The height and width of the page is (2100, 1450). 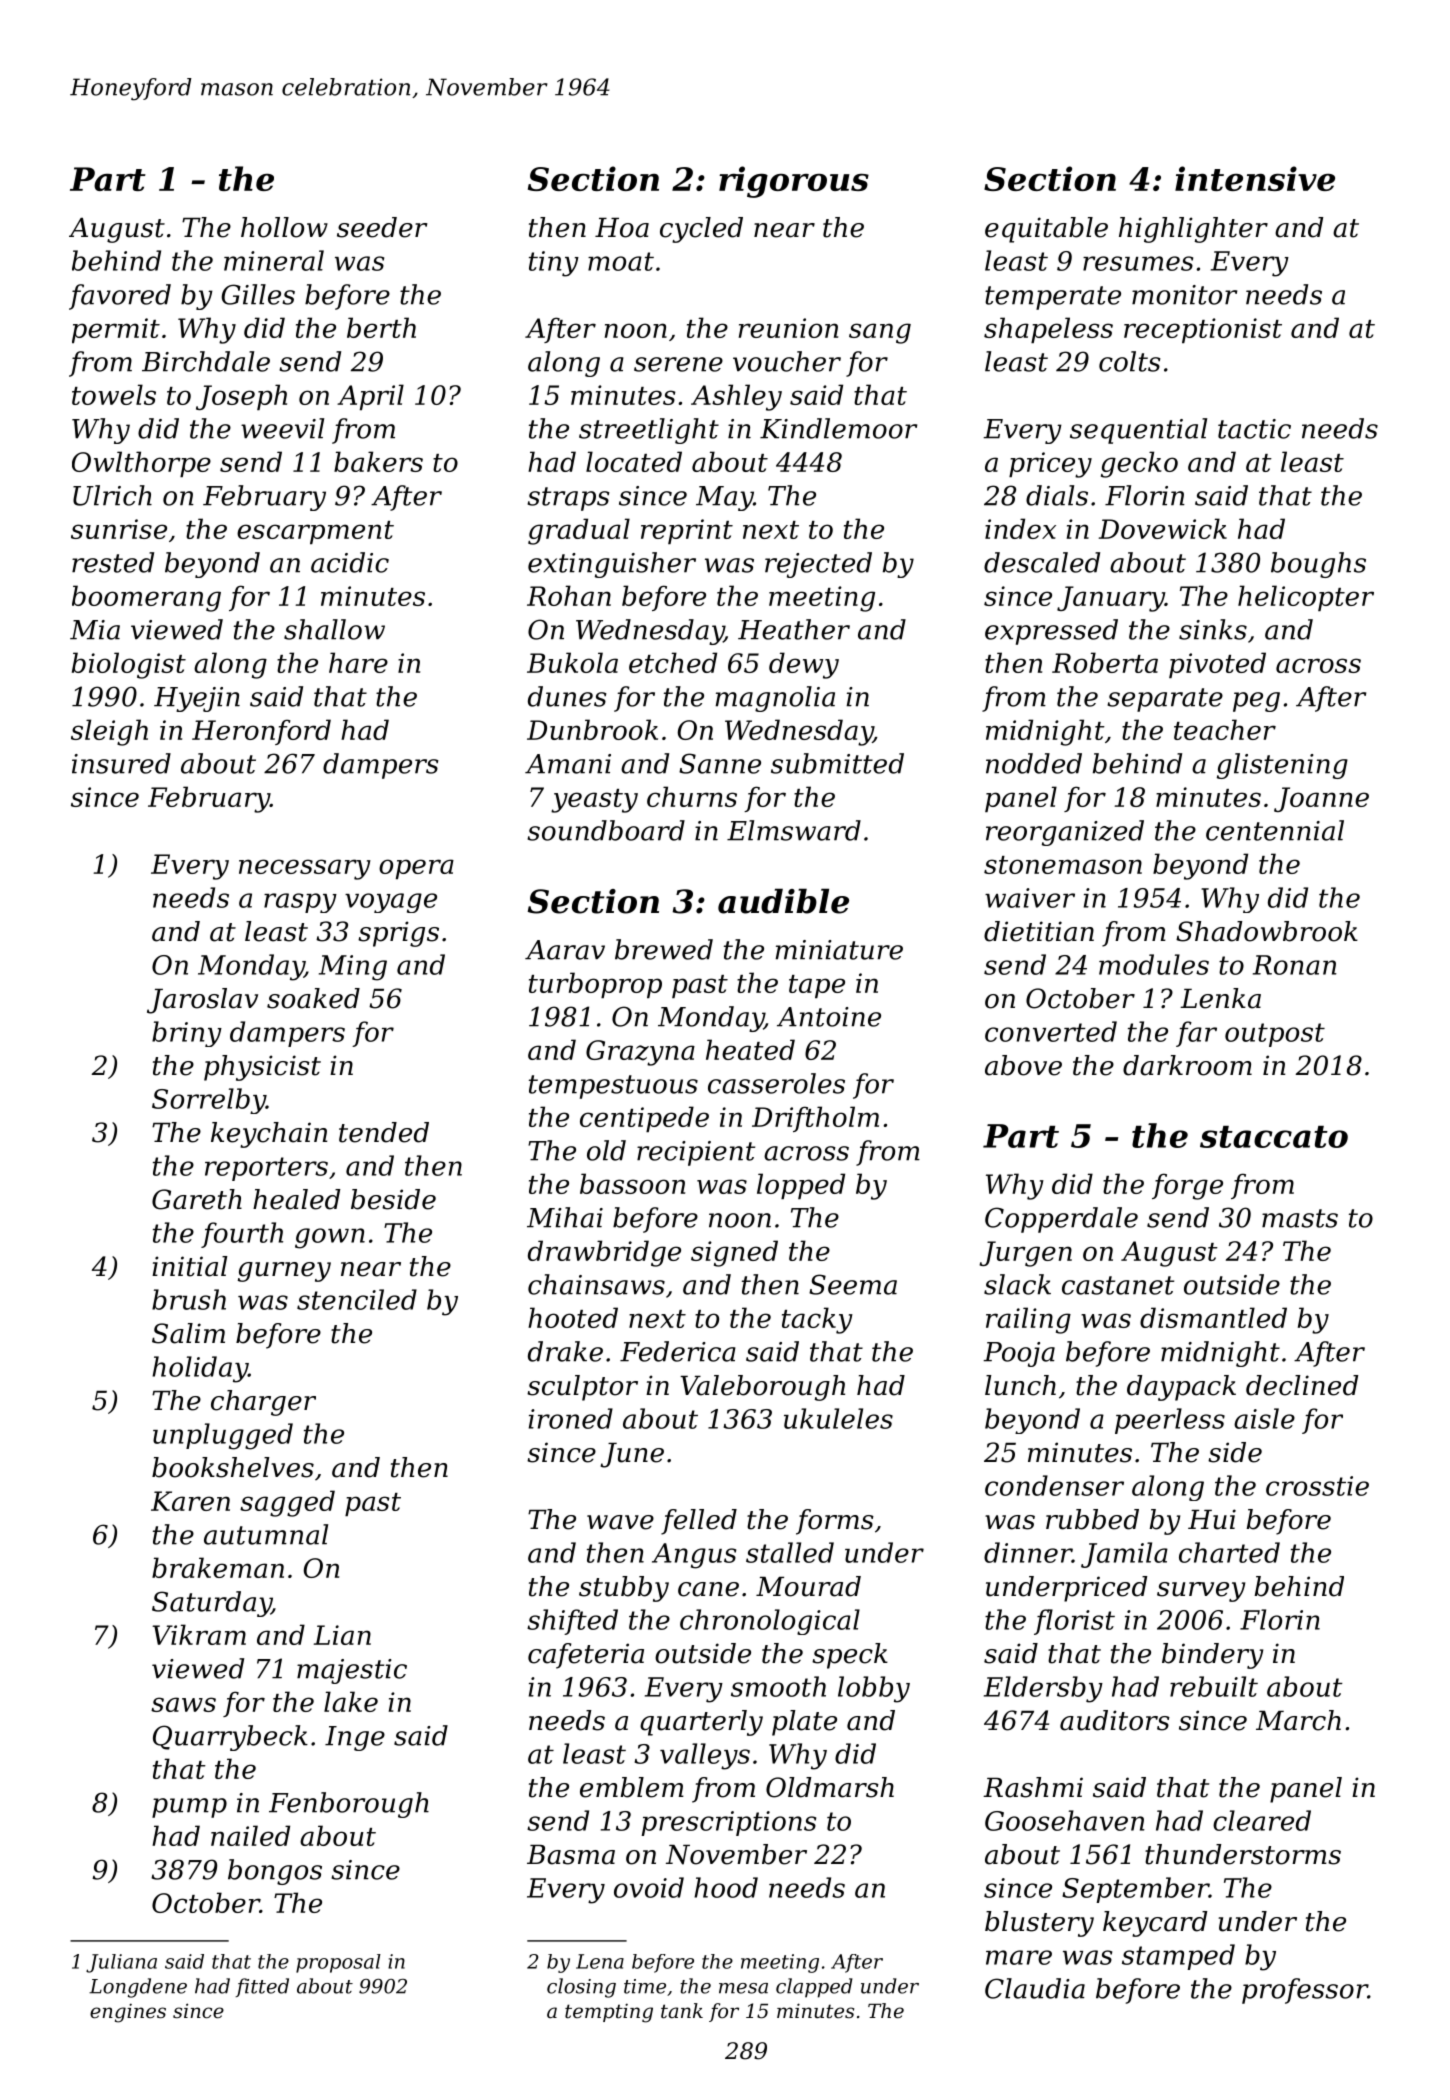 I want to click on Vikram, so click(x=199, y=1634).
